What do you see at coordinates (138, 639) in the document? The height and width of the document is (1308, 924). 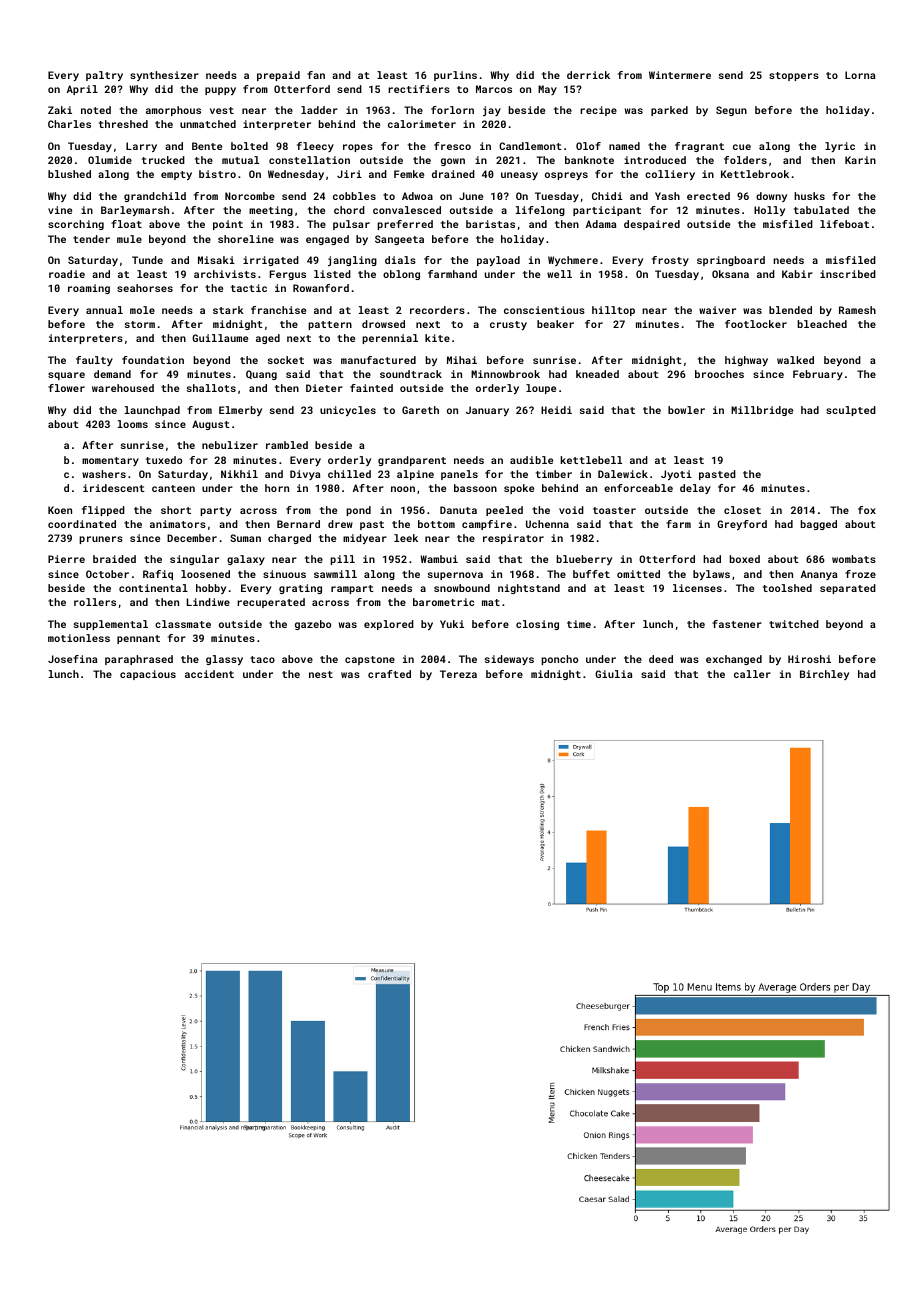 I see `pennant` at bounding box center [138, 639].
